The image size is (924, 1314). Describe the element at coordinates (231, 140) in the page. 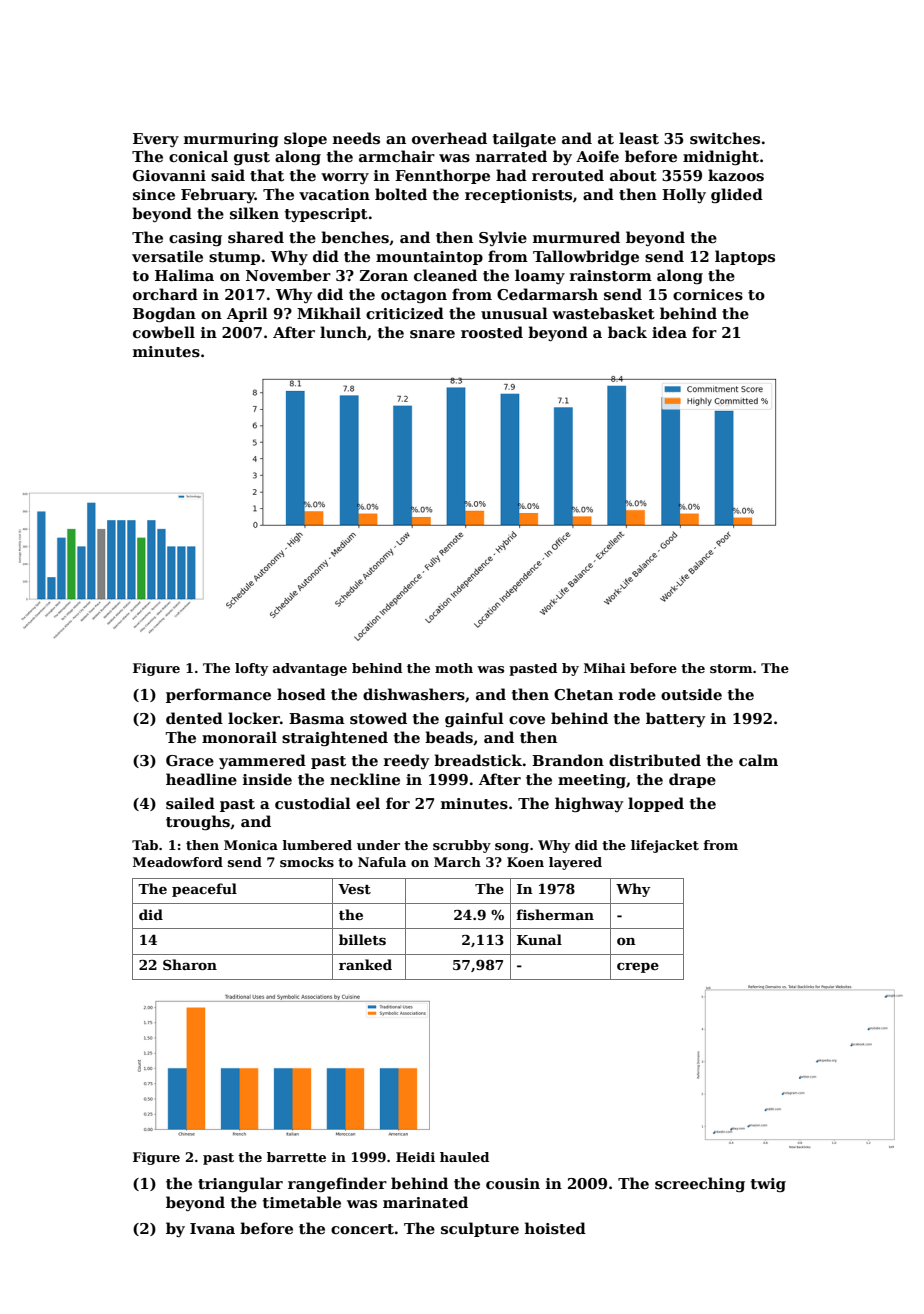

I see `murmuring` at that location.
